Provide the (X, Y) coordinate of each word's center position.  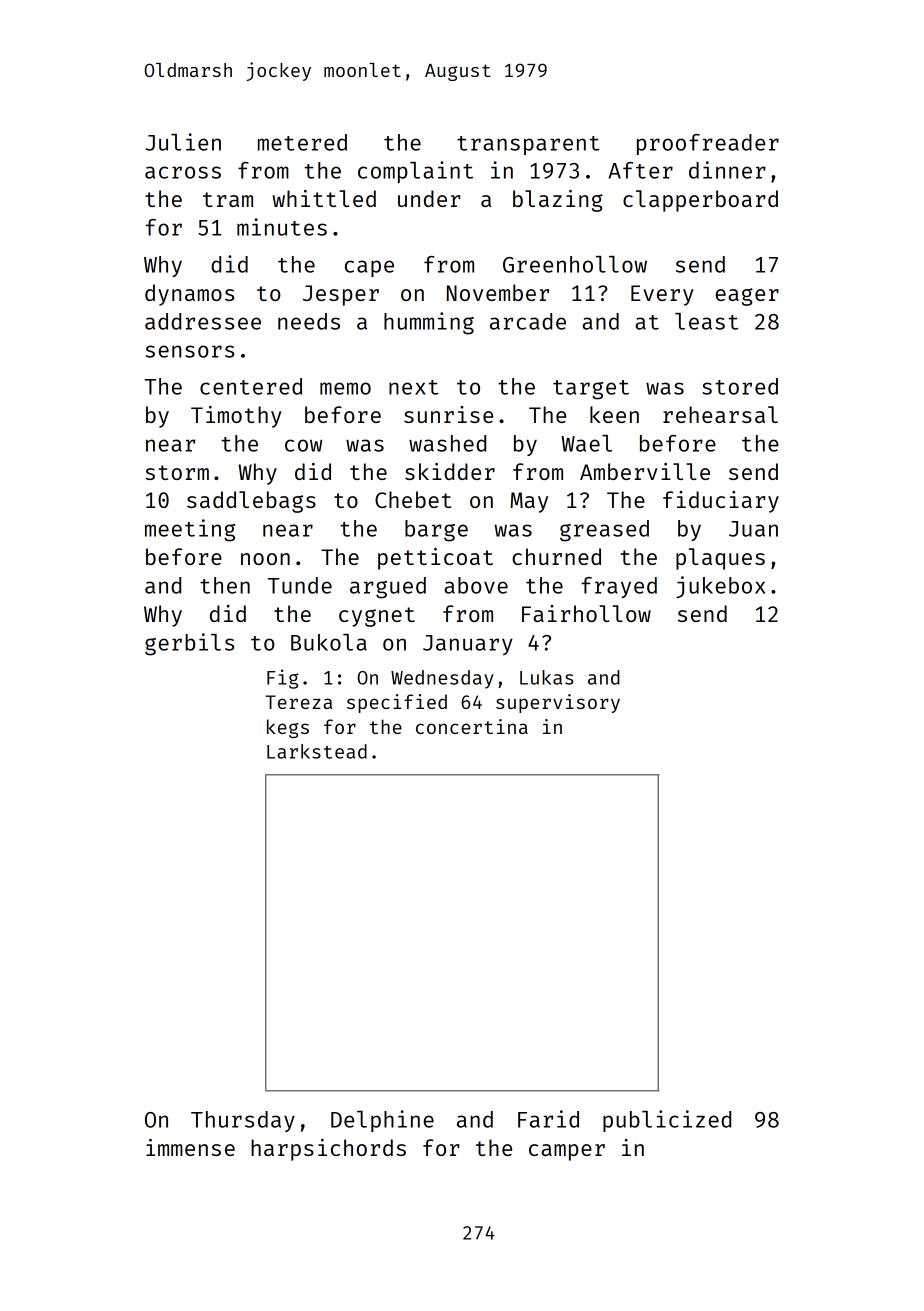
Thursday (243, 1121)
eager (747, 297)
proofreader (708, 144)
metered (302, 142)
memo (345, 388)
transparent (528, 145)
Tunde (300, 585)
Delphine (382, 1121)
